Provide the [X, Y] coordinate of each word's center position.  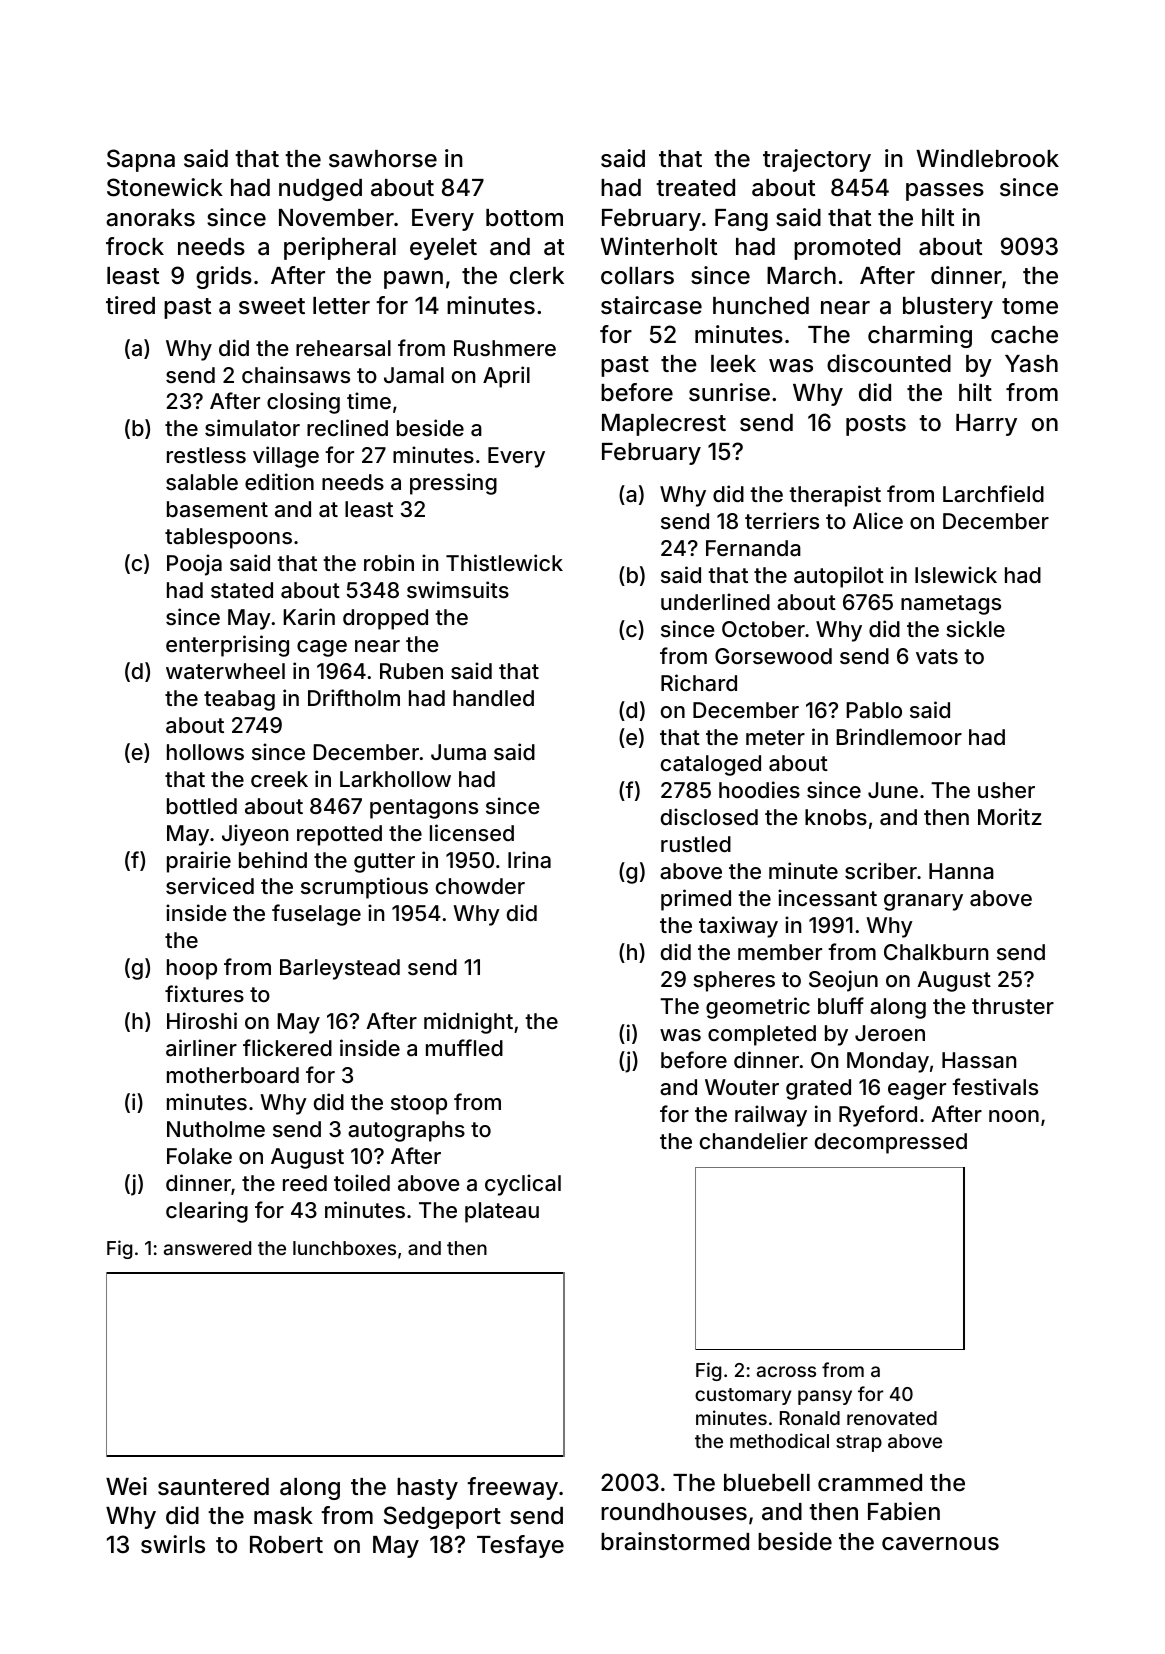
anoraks [150, 218]
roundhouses [674, 1512]
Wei [126, 1486]
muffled [464, 1047]
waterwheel [225, 671]
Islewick [956, 574]
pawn [413, 280]
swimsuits [458, 589]
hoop [192, 969]
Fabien [904, 1511]
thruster [1013, 1006]
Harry [986, 425]
